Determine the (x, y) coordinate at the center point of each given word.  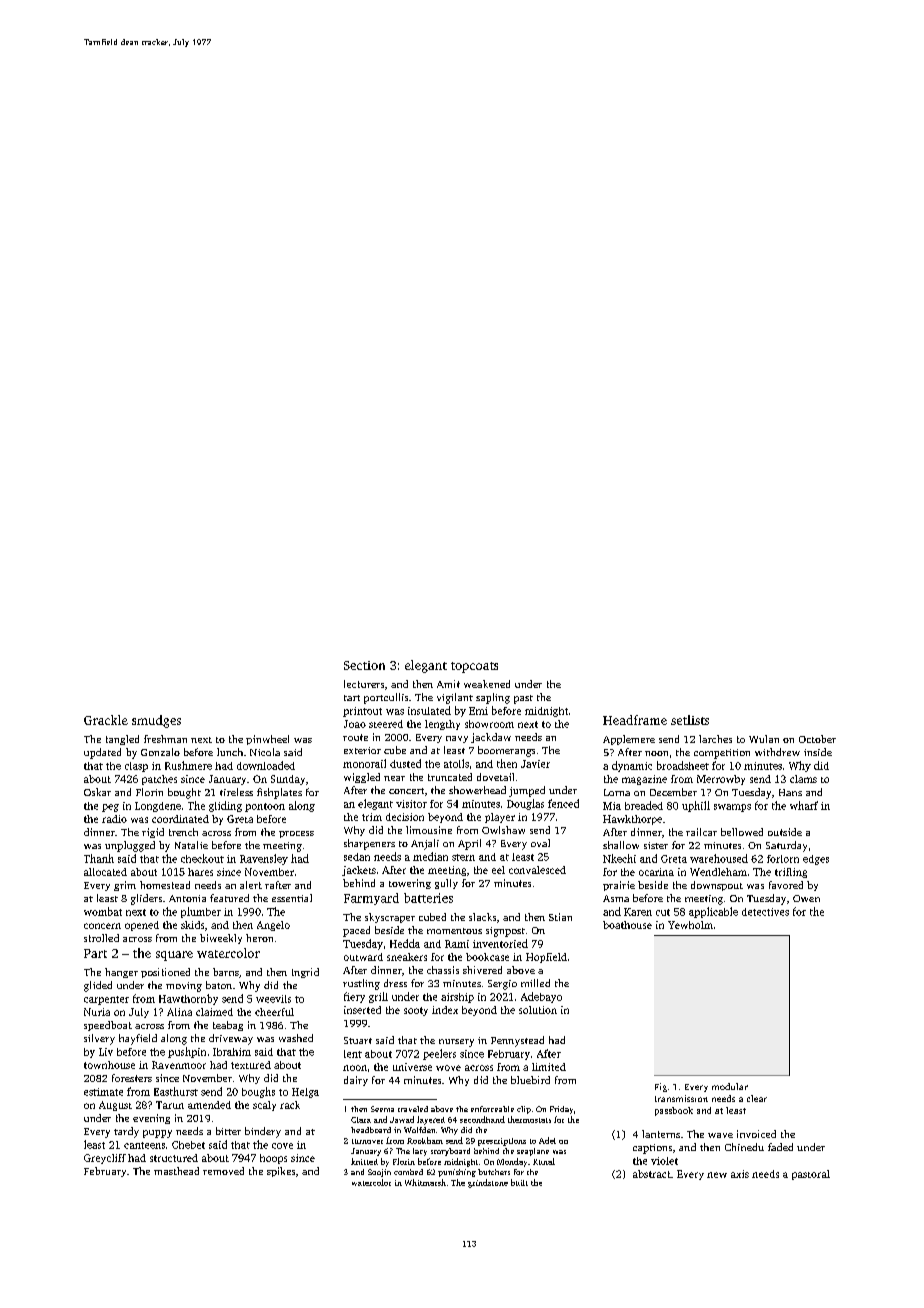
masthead (176, 1171)
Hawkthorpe (632, 820)
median (430, 856)
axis (740, 1174)
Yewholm (690, 925)
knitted (364, 1161)
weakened (487, 684)
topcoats (474, 667)
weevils (273, 999)
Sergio (502, 985)
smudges (156, 721)
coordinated (180, 819)
